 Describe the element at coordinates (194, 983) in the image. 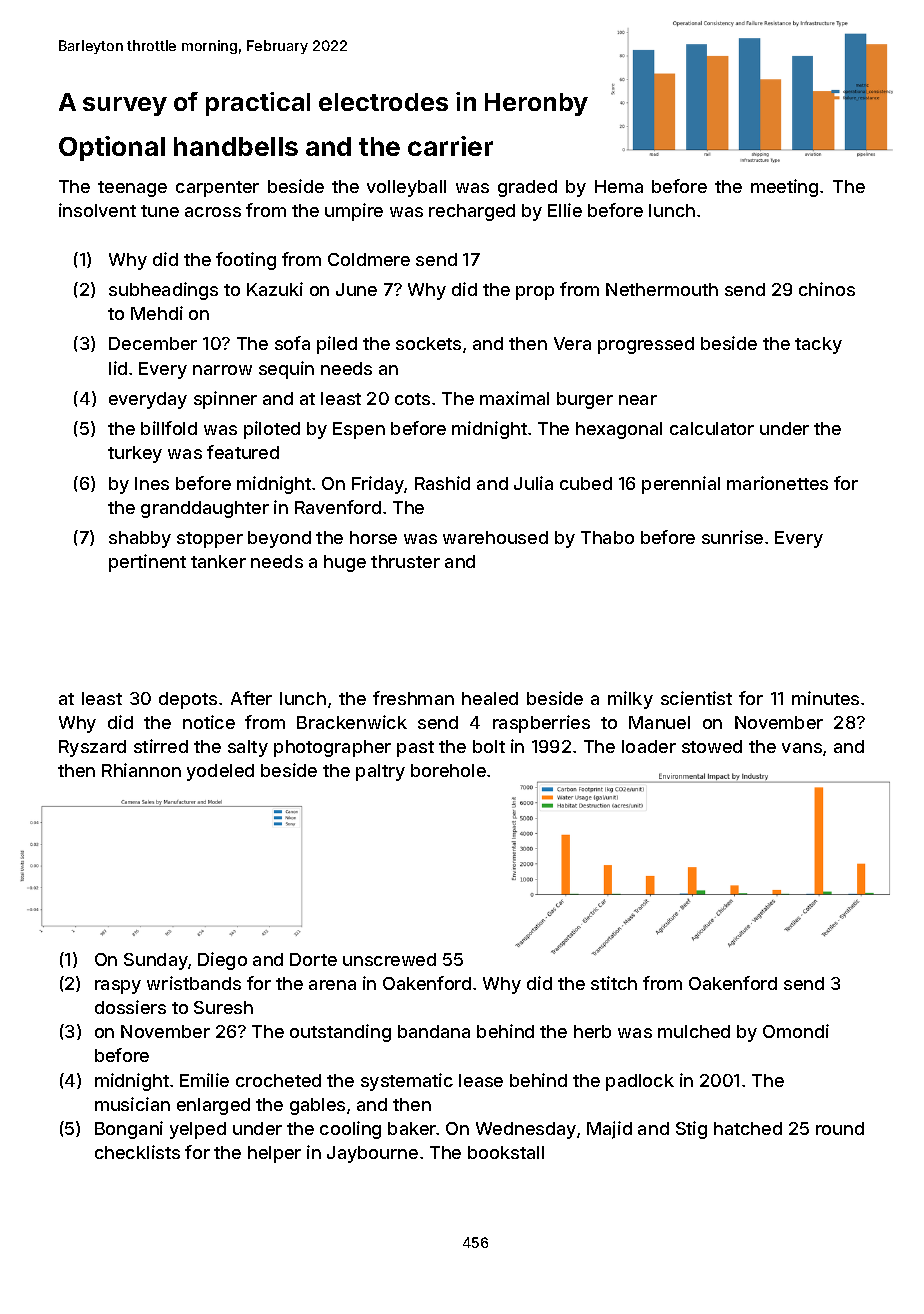

I see `wristbands` at that location.
